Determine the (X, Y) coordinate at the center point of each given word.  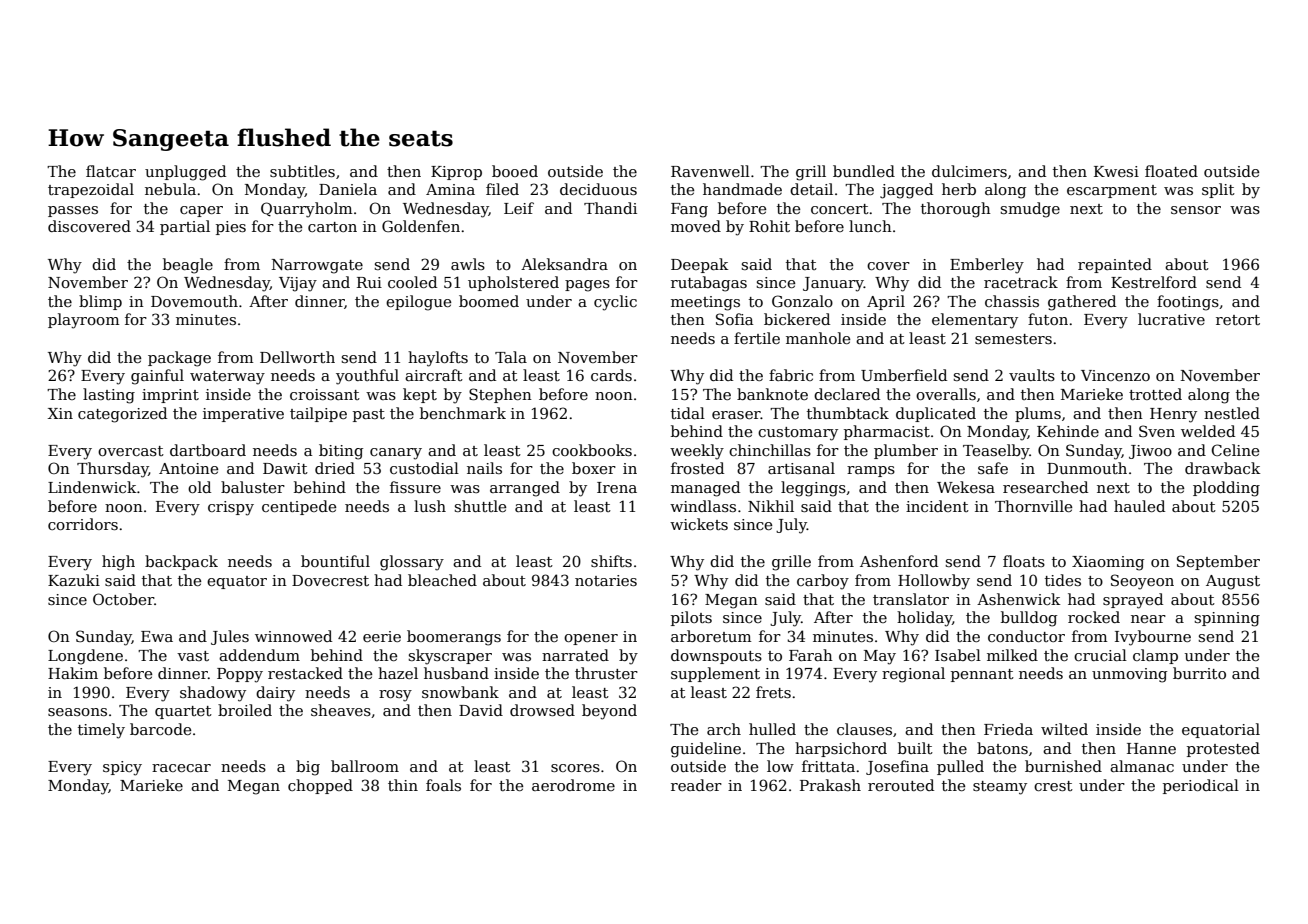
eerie (382, 636)
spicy (122, 768)
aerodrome (573, 785)
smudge (1030, 210)
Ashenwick (1018, 599)
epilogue (418, 303)
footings (1188, 303)
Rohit (769, 226)
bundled (864, 171)
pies (231, 228)
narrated (575, 655)
